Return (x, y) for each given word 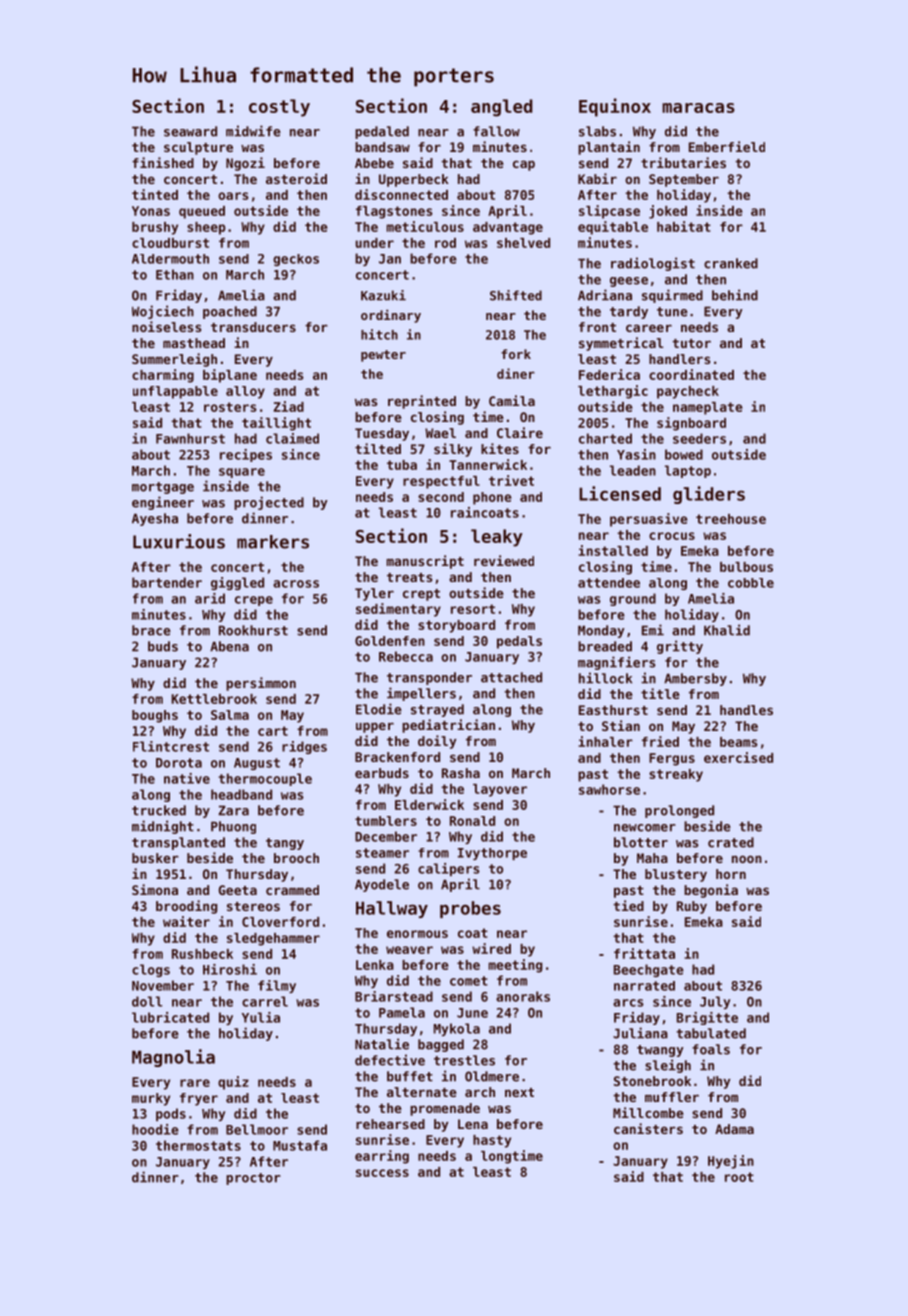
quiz (233, 1083)
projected (269, 503)
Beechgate (649, 970)
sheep (206, 228)
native (187, 778)
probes (470, 909)
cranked (731, 263)
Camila (512, 400)
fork (516, 354)
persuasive (648, 520)
